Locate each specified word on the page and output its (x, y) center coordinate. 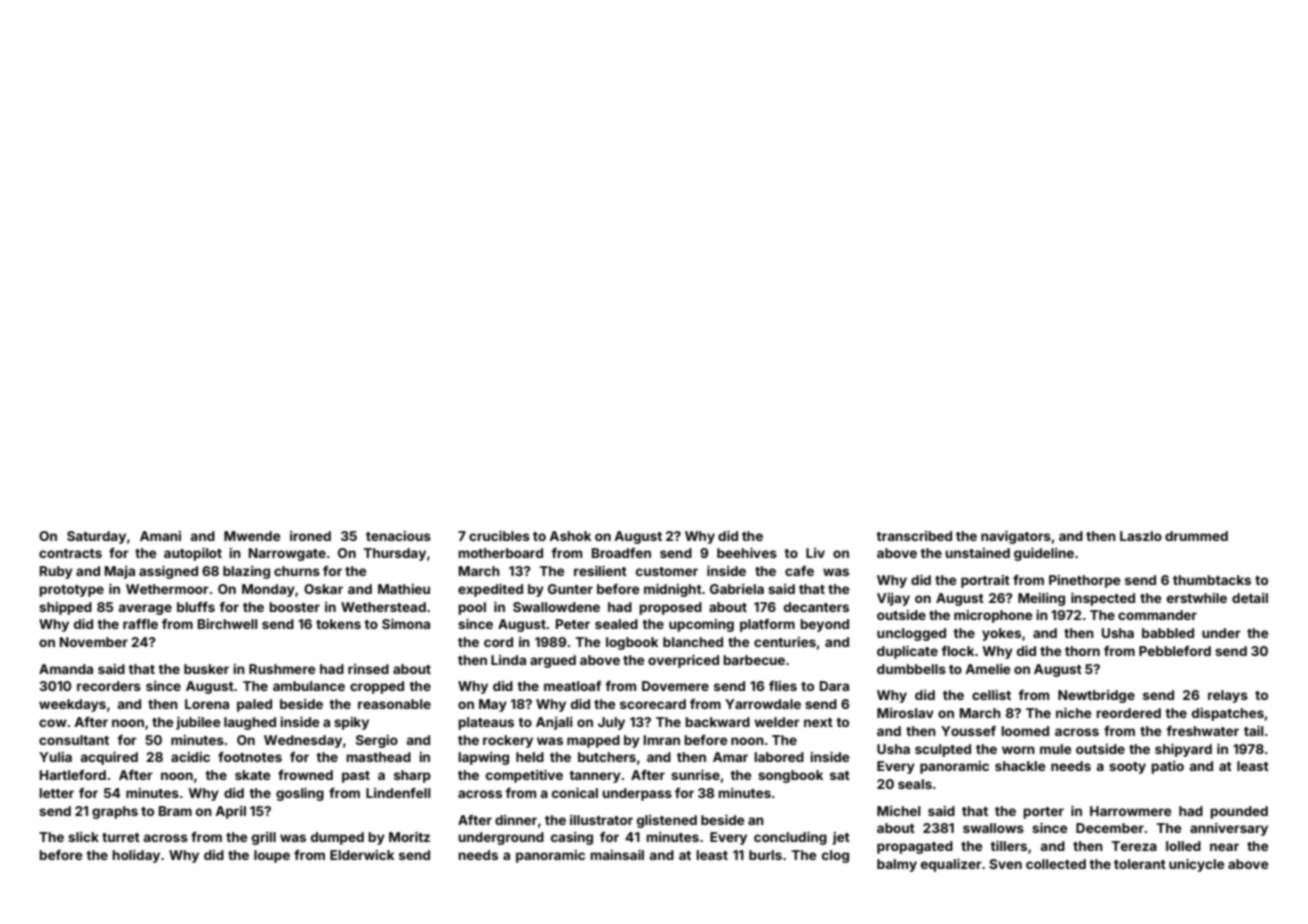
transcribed (914, 536)
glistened (667, 821)
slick (83, 837)
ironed (310, 536)
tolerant (1140, 864)
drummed (1196, 536)
